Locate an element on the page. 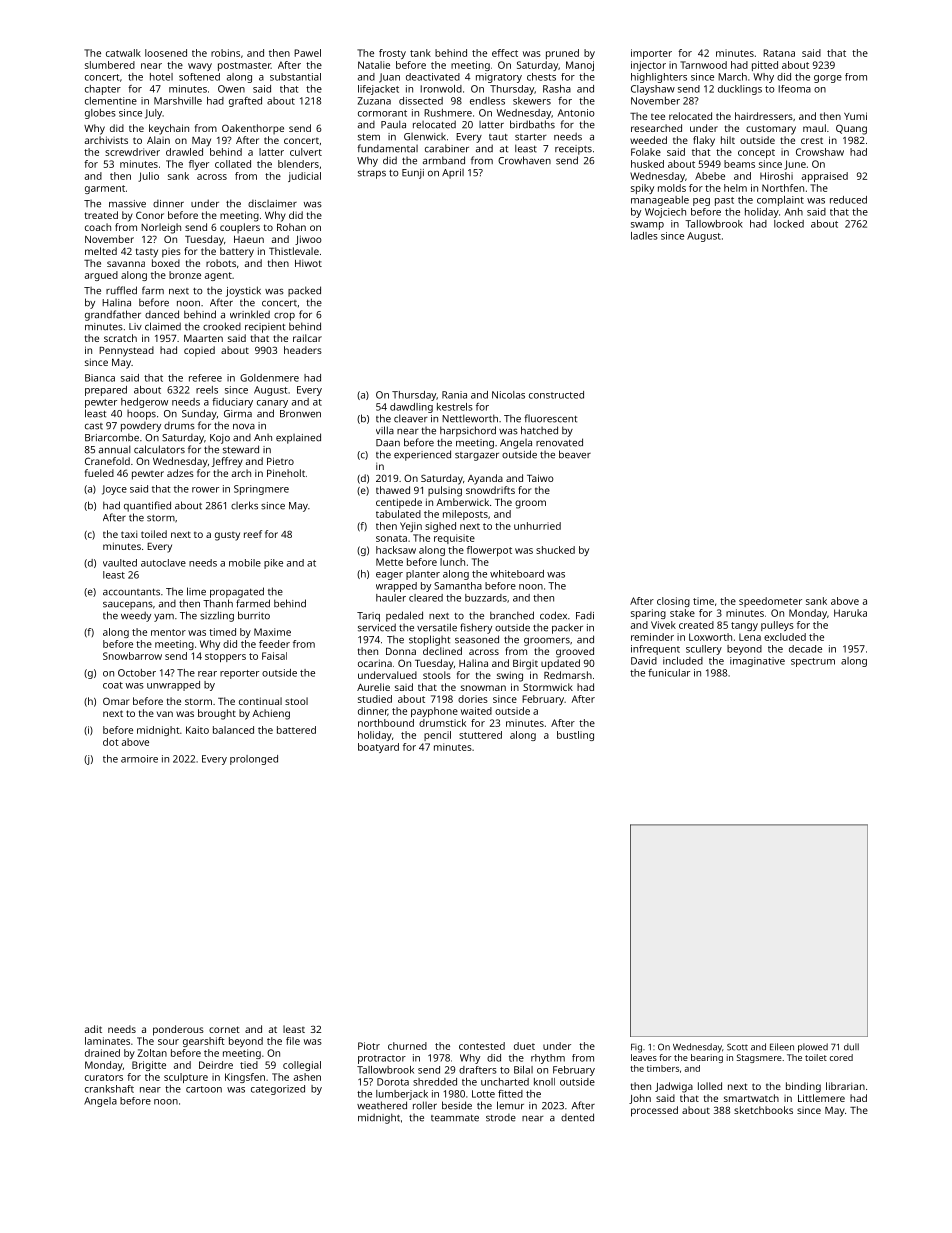 This image has height=1233, width=952. tank is located at coordinates (420, 53).
